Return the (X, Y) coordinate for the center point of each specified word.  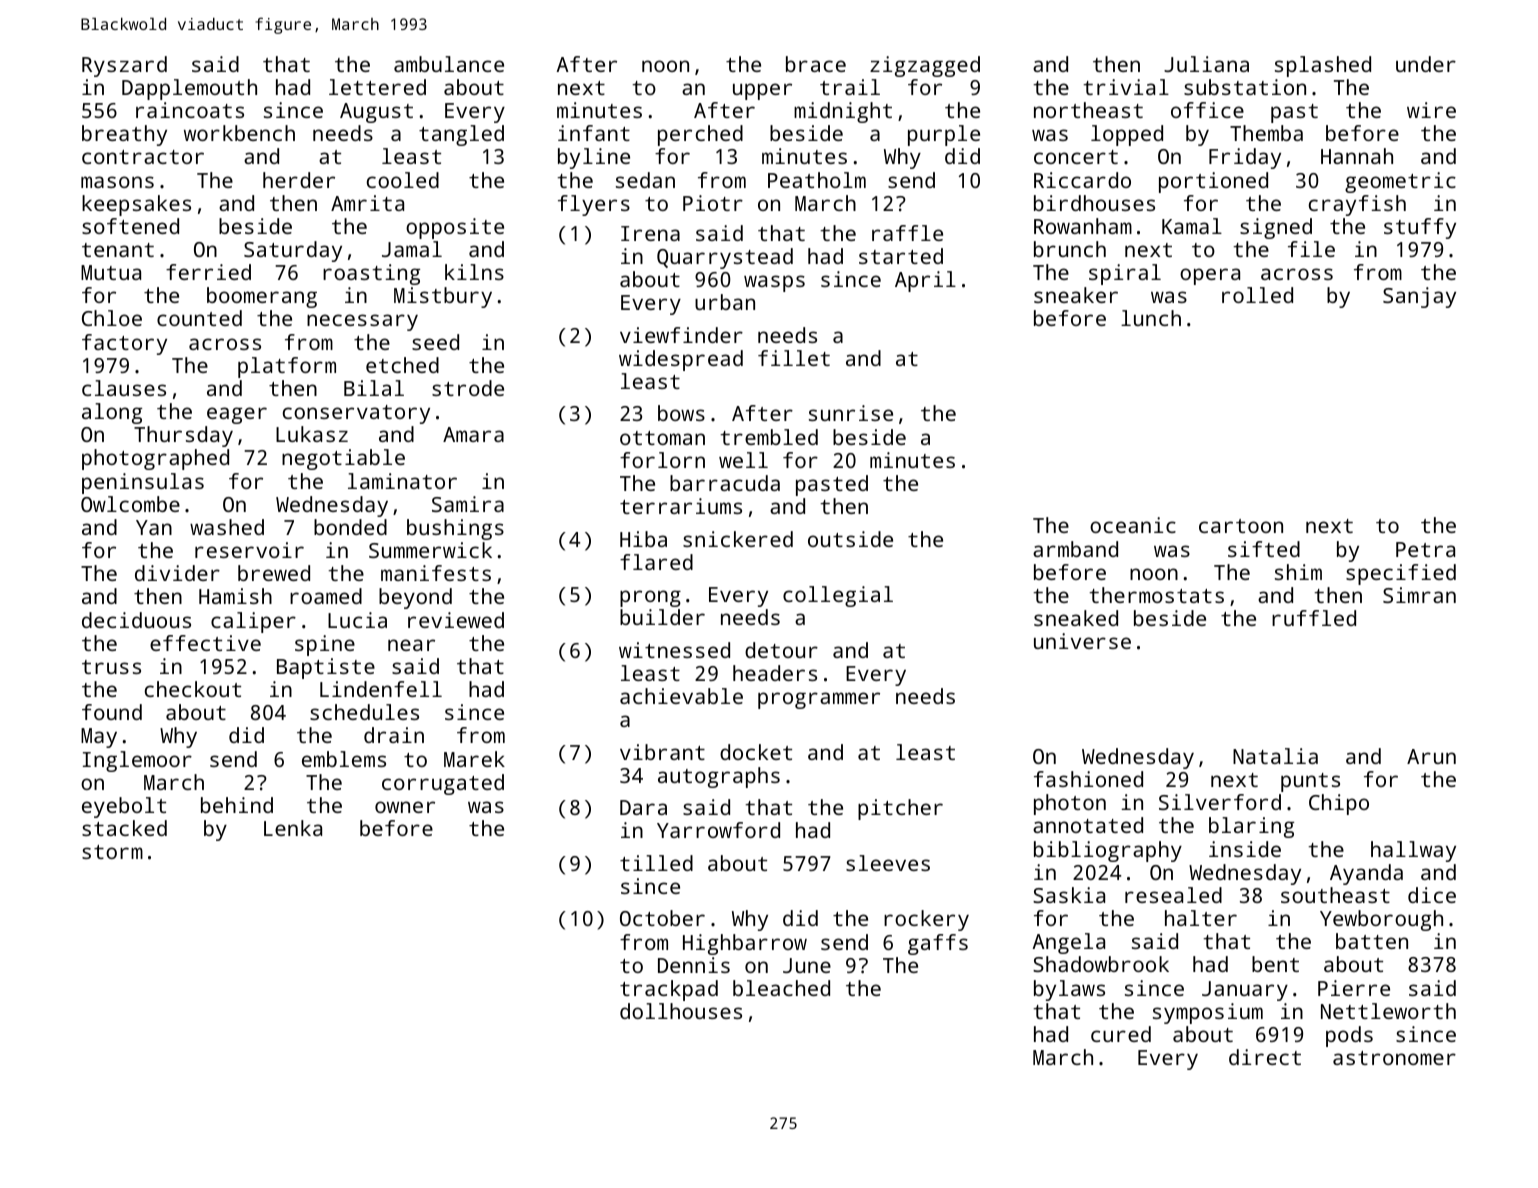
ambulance (449, 64)
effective (205, 643)
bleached (781, 988)
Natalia (1275, 756)
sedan (645, 180)
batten (1372, 941)
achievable (681, 696)
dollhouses (681, 1011)
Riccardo (1082, 180)
